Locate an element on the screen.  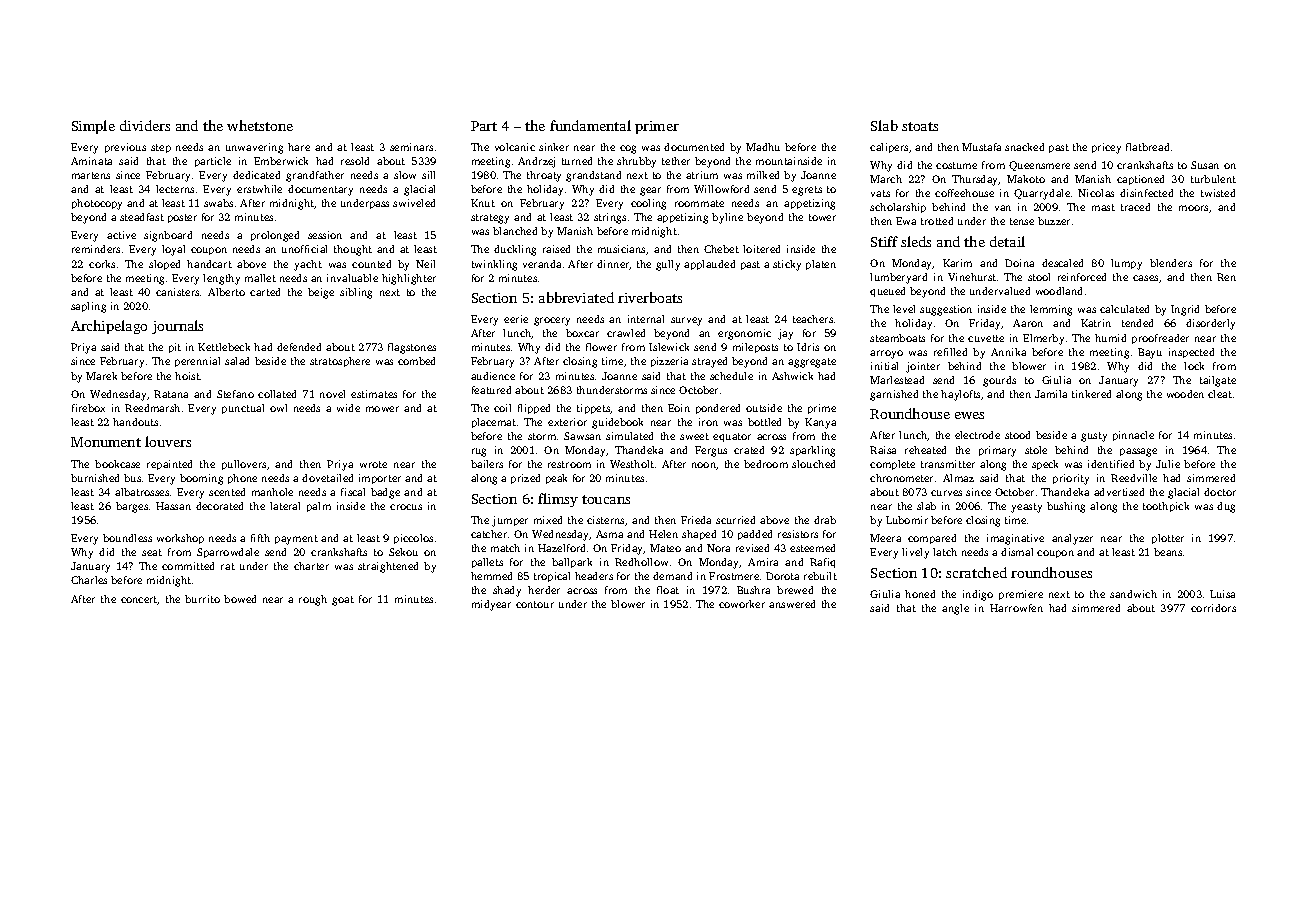
fundamental is located at coordinates (590, 125).
